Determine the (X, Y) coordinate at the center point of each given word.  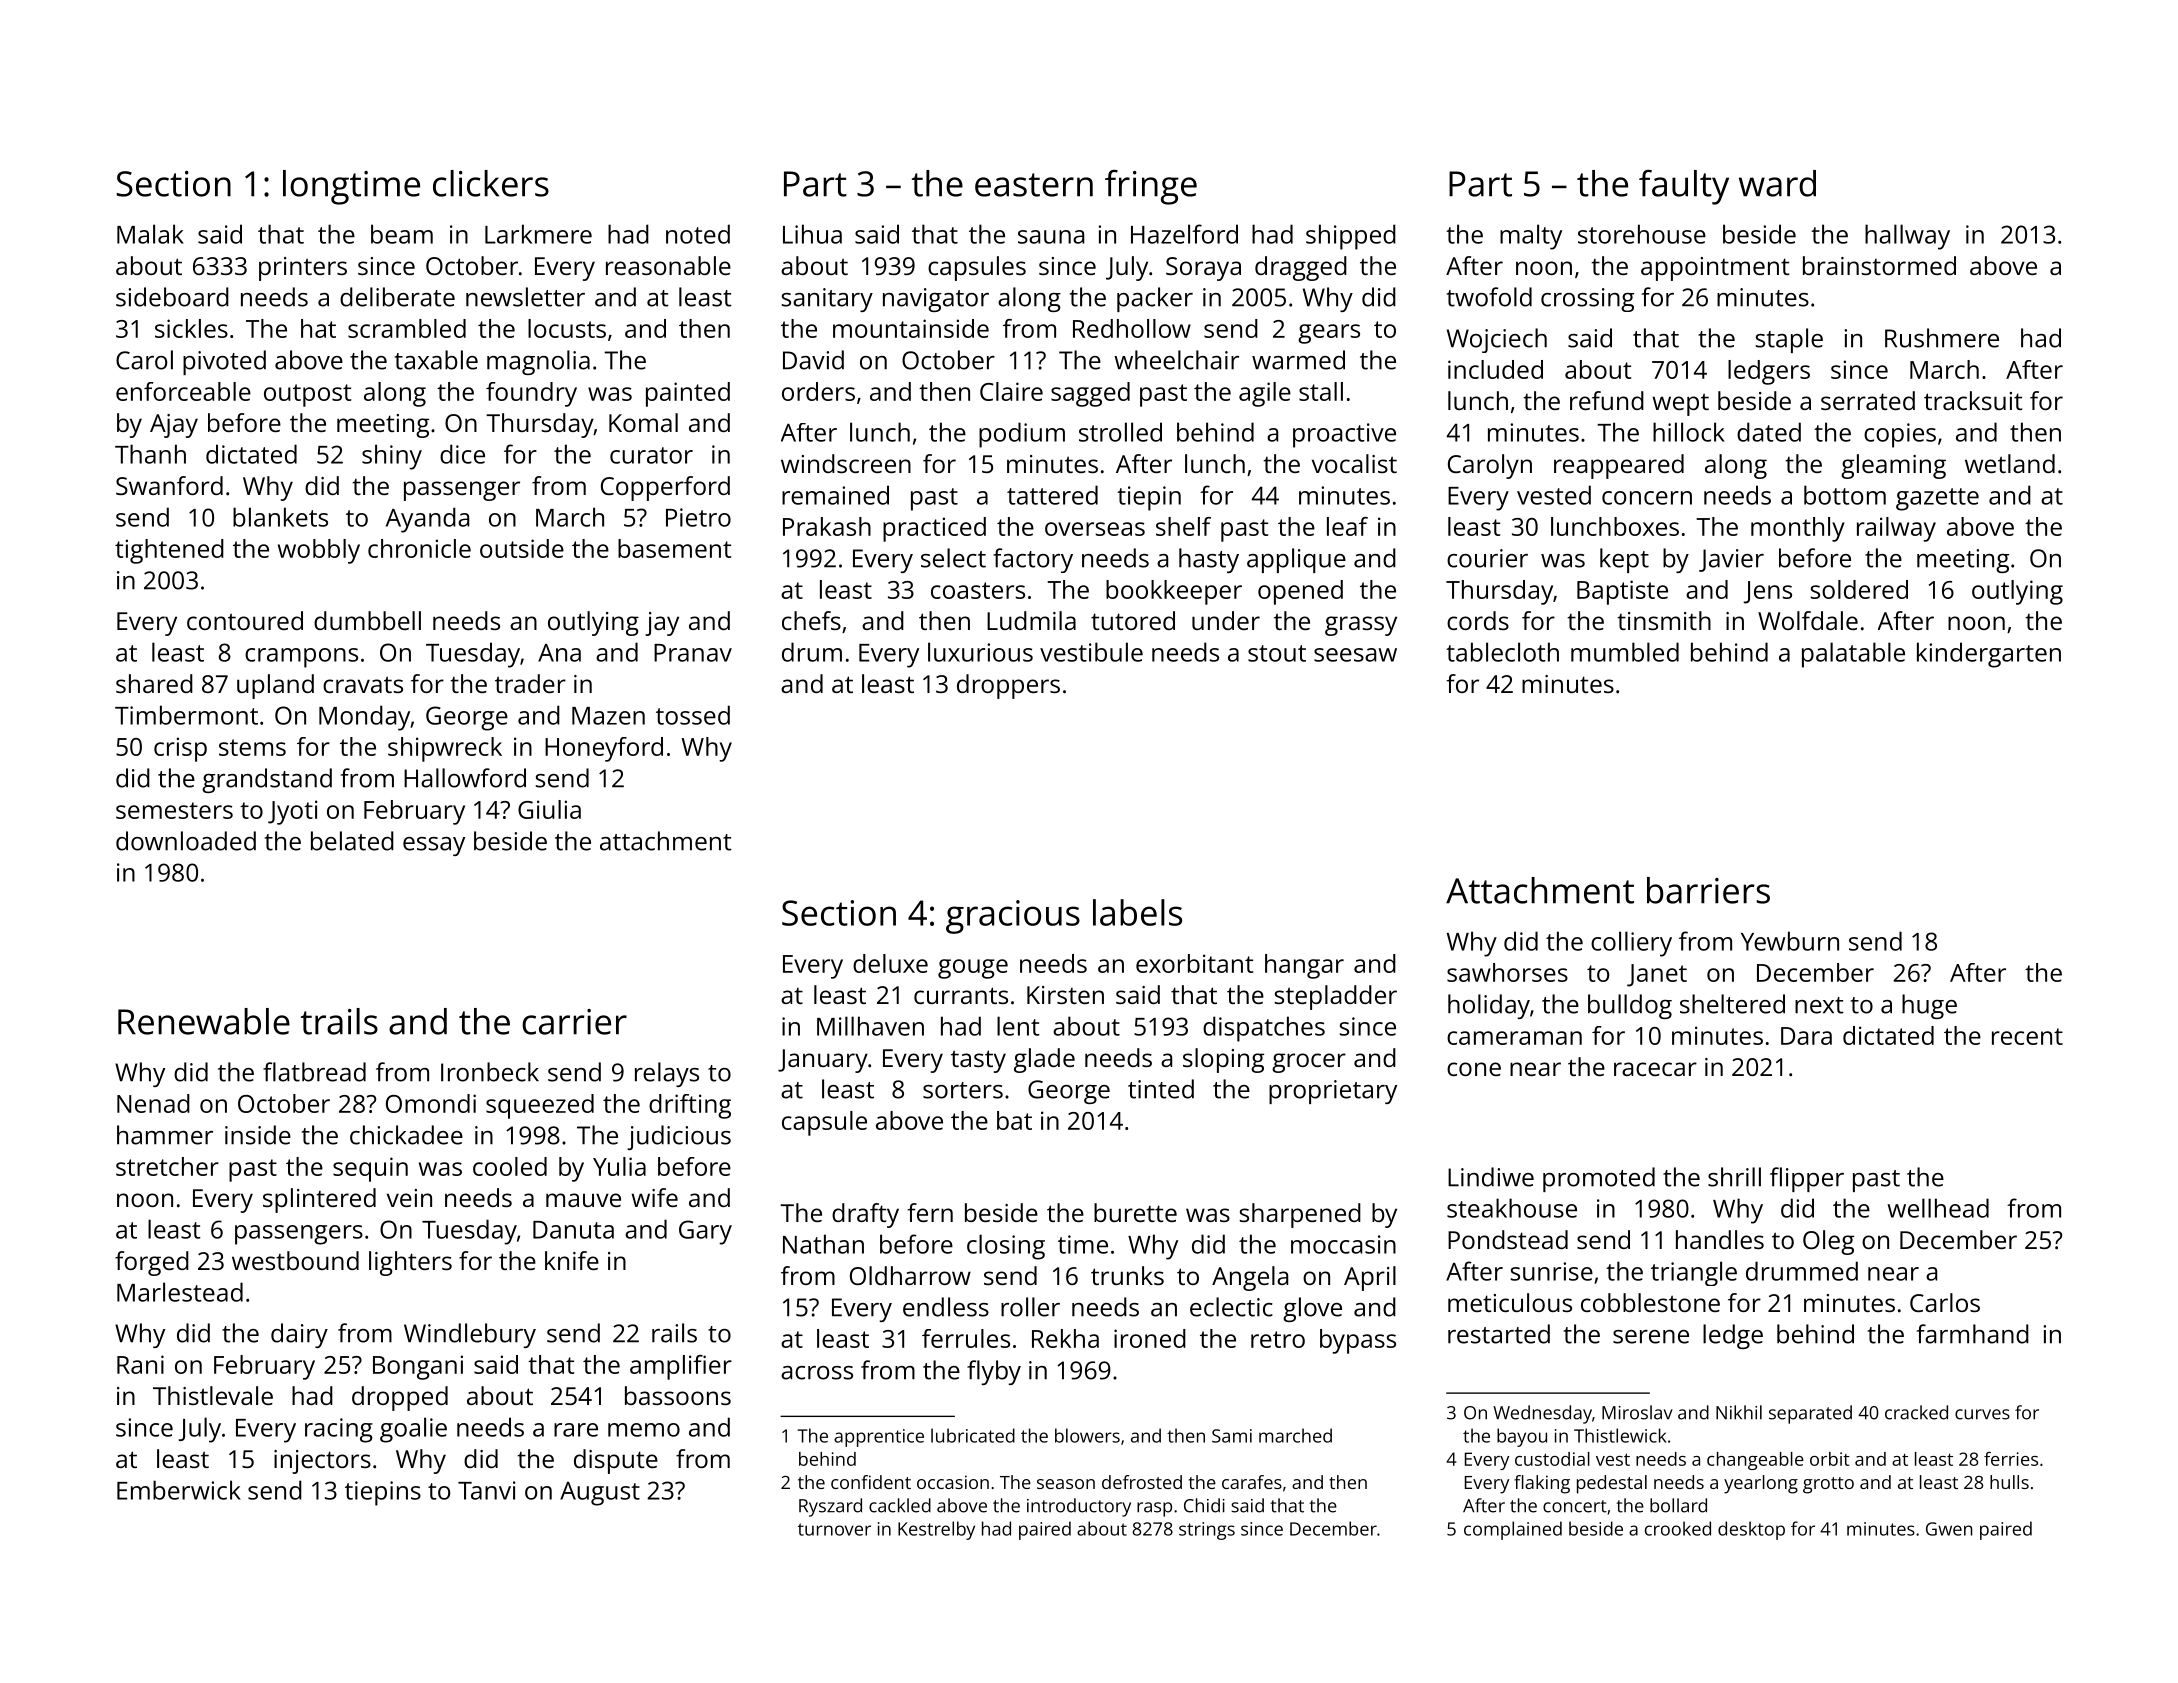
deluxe (890, 963)
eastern (1034, 185)
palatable (1853, 655)
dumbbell (367, 620)
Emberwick (179, 1490)
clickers (491, 183)
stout (1277, 653)
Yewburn (1790, 941)
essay (434, 846)
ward (1777, 183)
